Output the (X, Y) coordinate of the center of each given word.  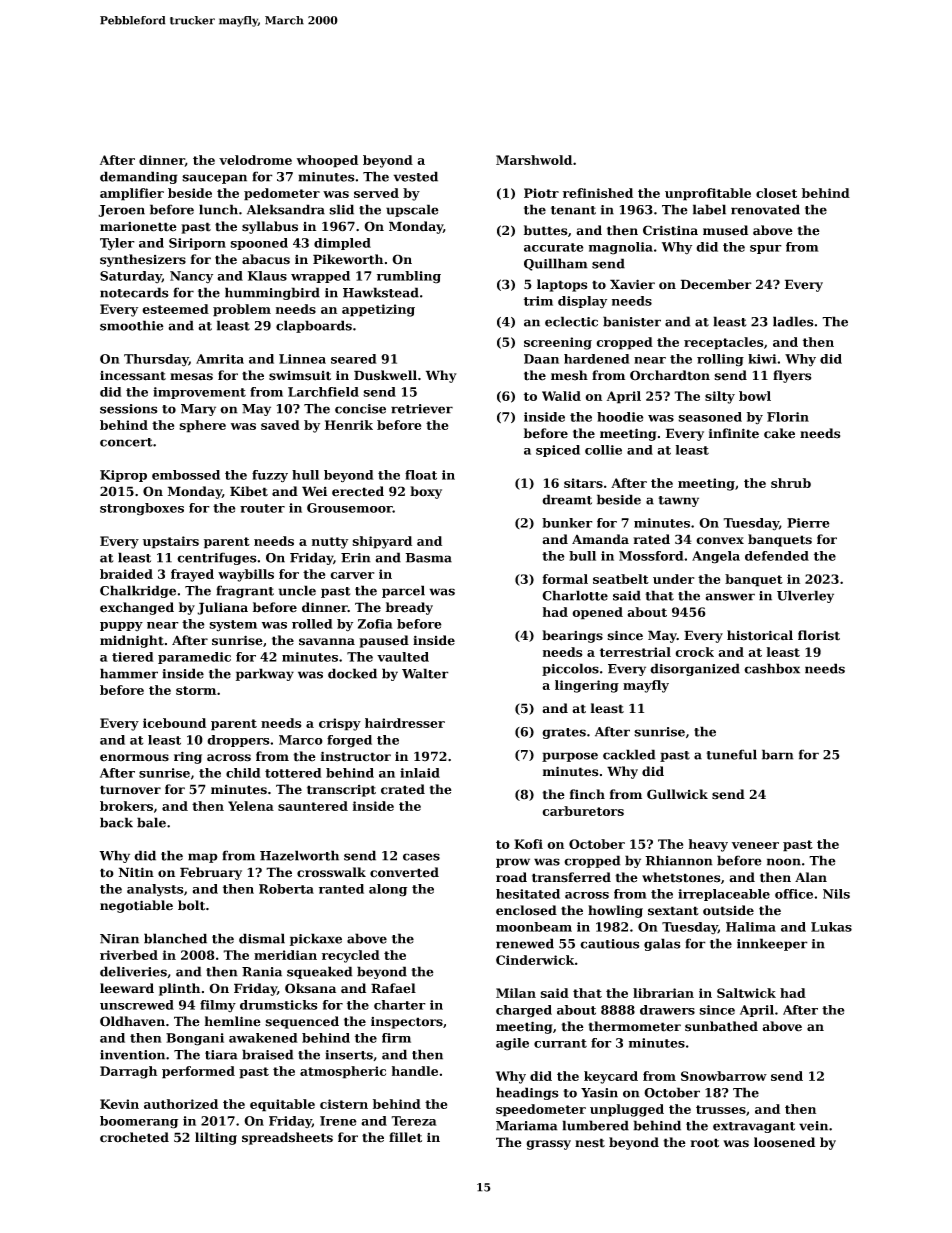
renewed (525, 943)
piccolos (570, 669)
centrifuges (217, 558)
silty (720, 397)
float (421, 475)
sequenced (302, 1022)
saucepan (214, 179)
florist (819, 635)
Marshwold (534, 160)
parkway (265, 674)
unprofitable (708, 194)
